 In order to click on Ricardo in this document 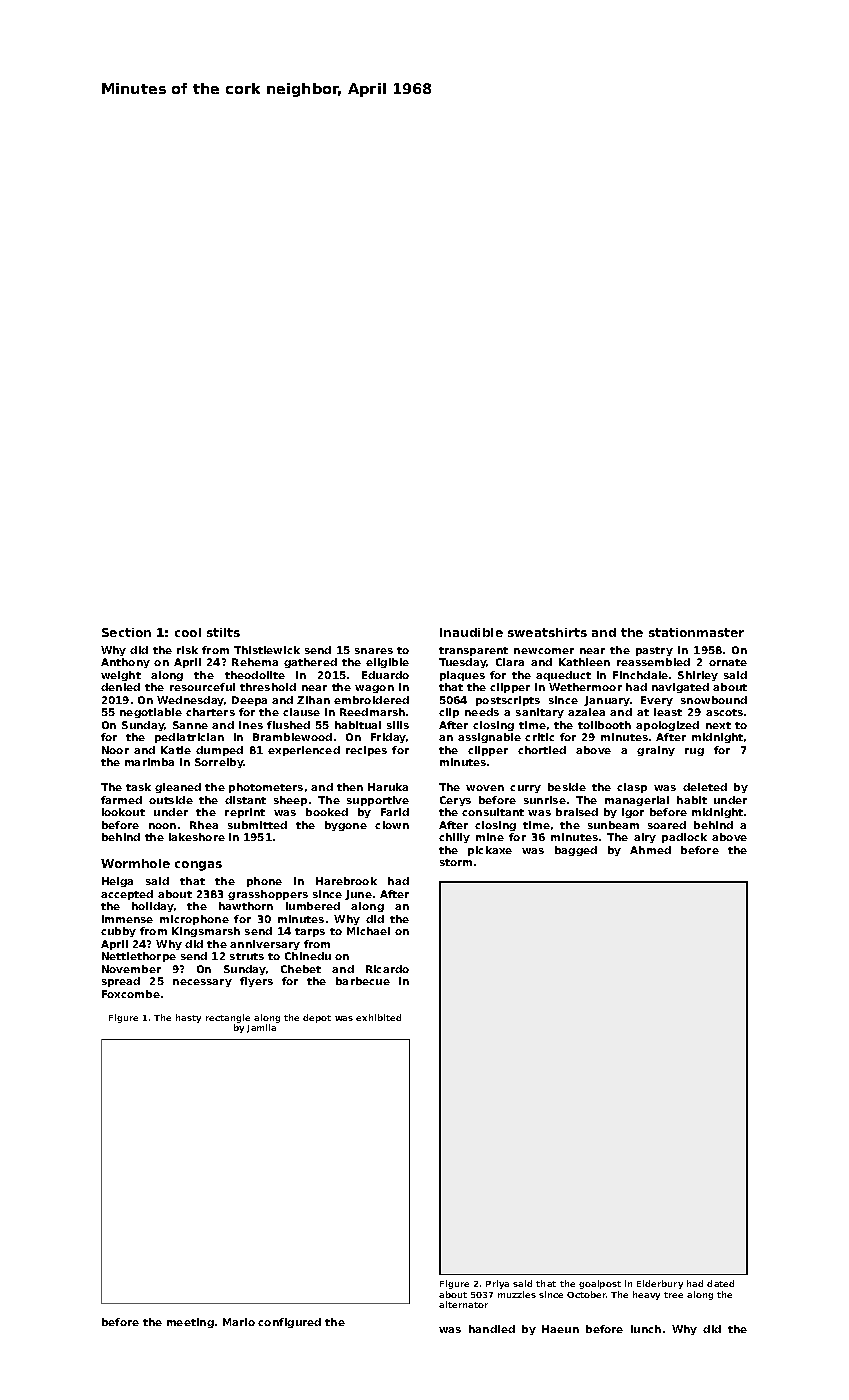, I will do `click(387, 969)`.
